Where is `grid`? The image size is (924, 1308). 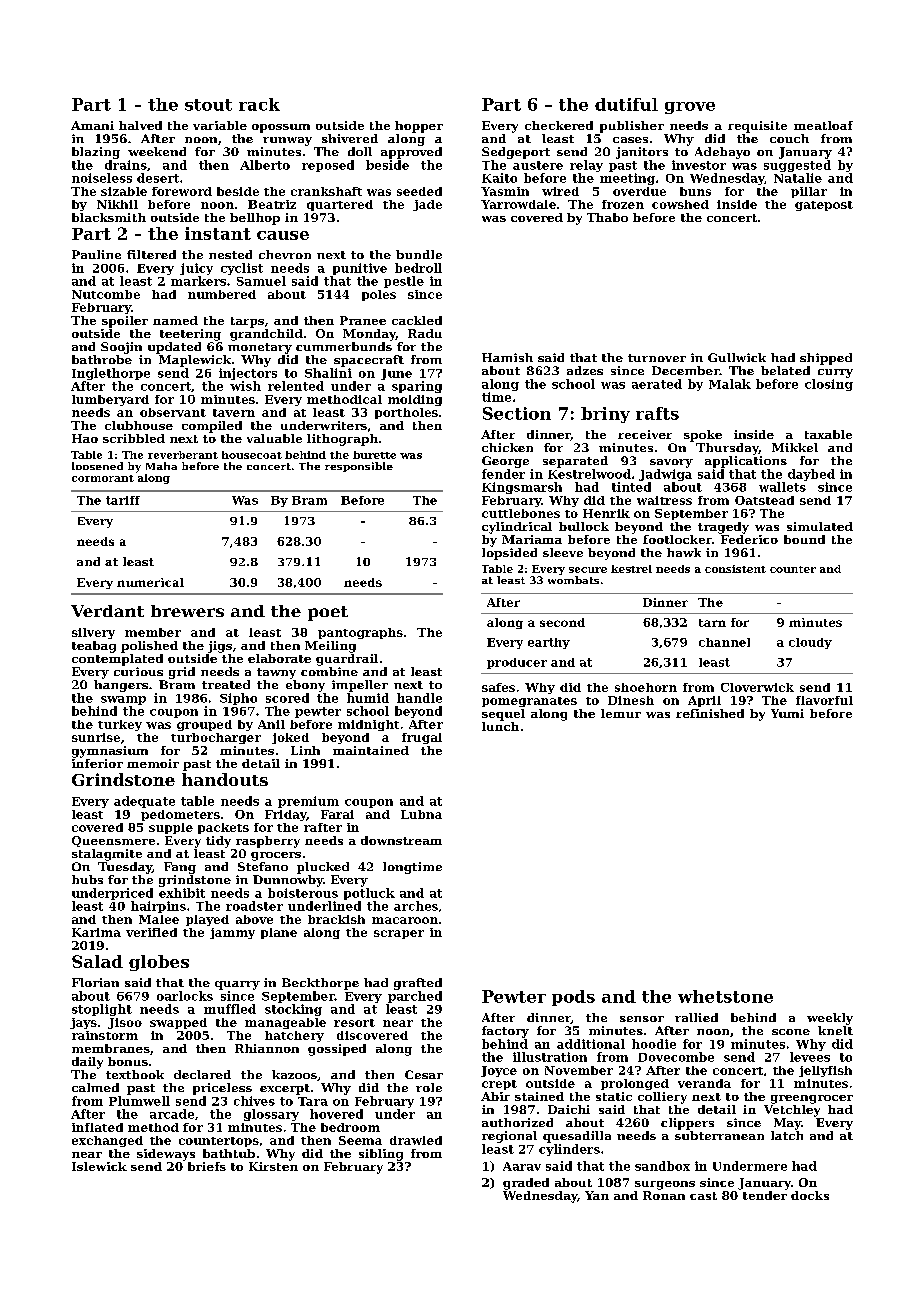
grid is located at coordinates (182, 673).
